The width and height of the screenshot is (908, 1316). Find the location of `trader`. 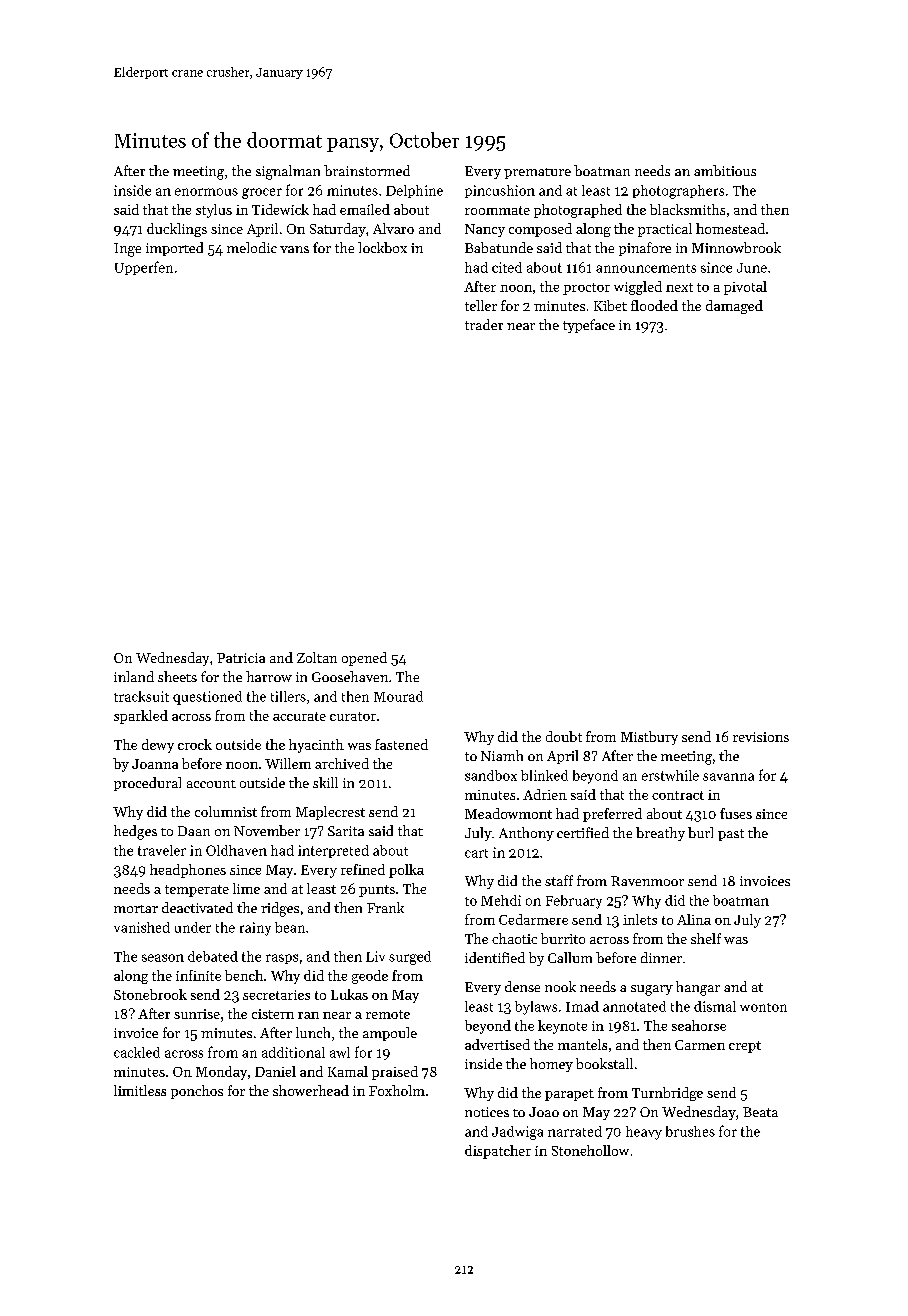

trader is located at coordinates (484, 324).
